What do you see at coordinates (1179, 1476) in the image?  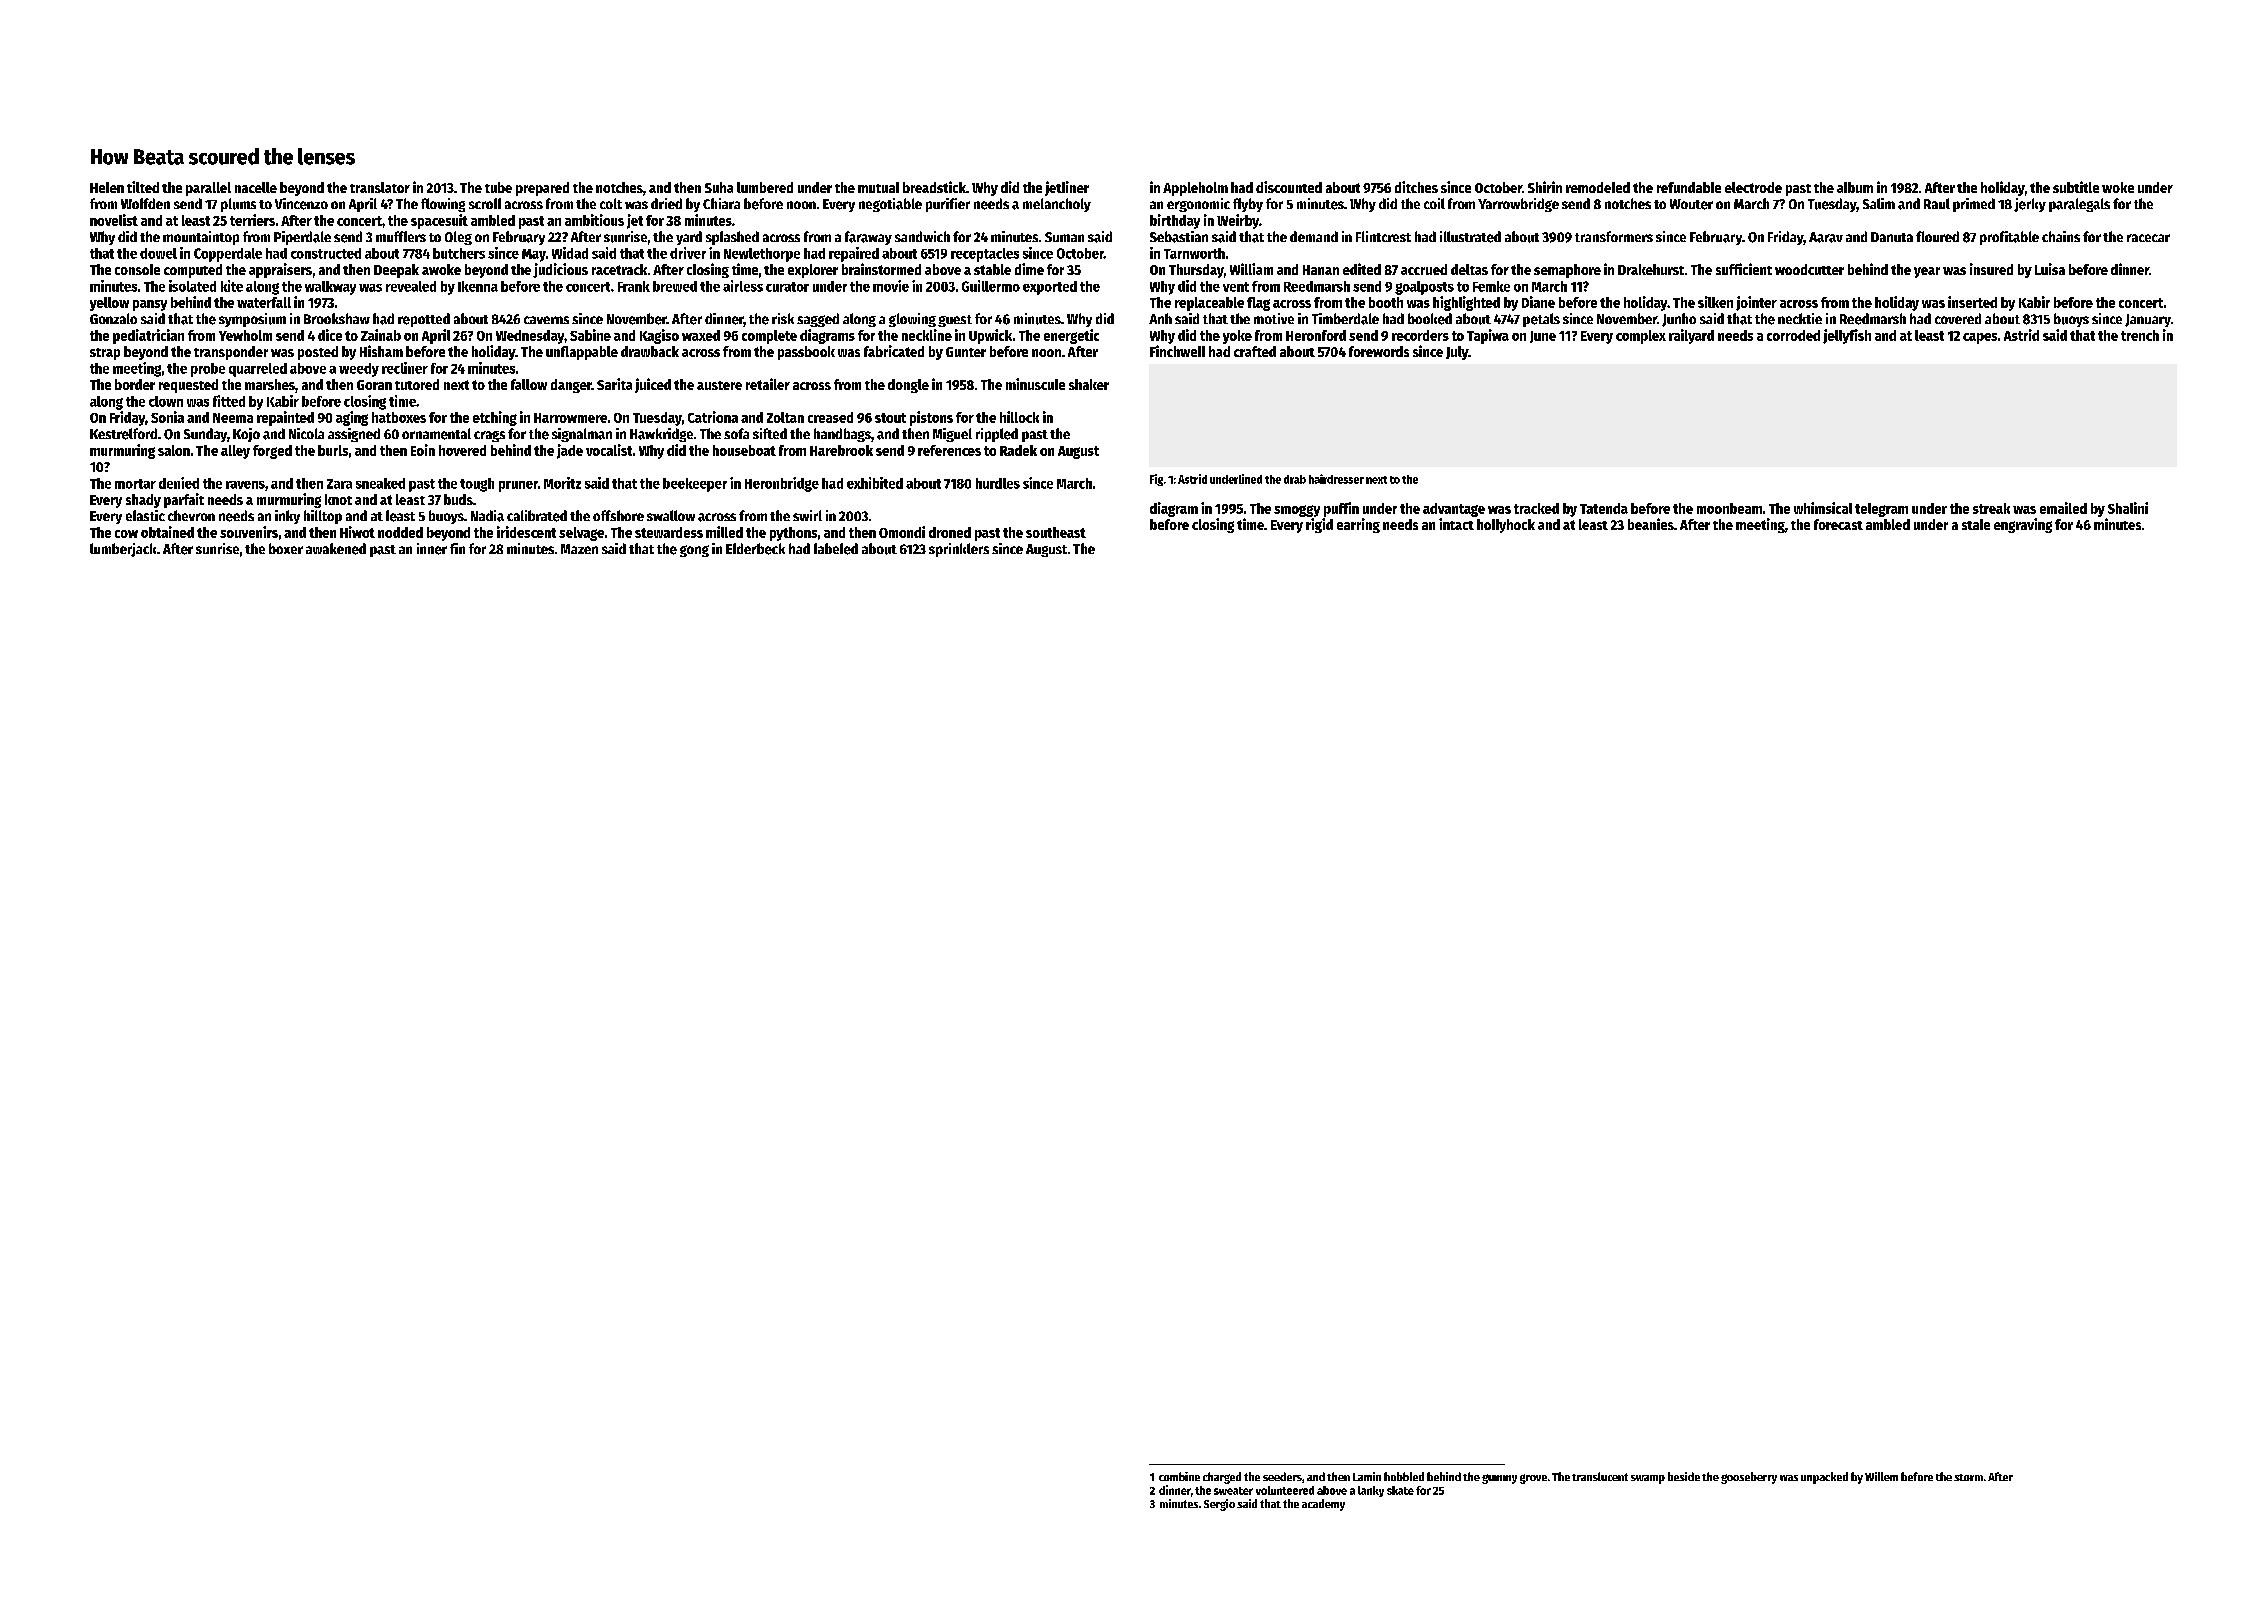 I see `combine` at bounding box center [1179, 1476].
